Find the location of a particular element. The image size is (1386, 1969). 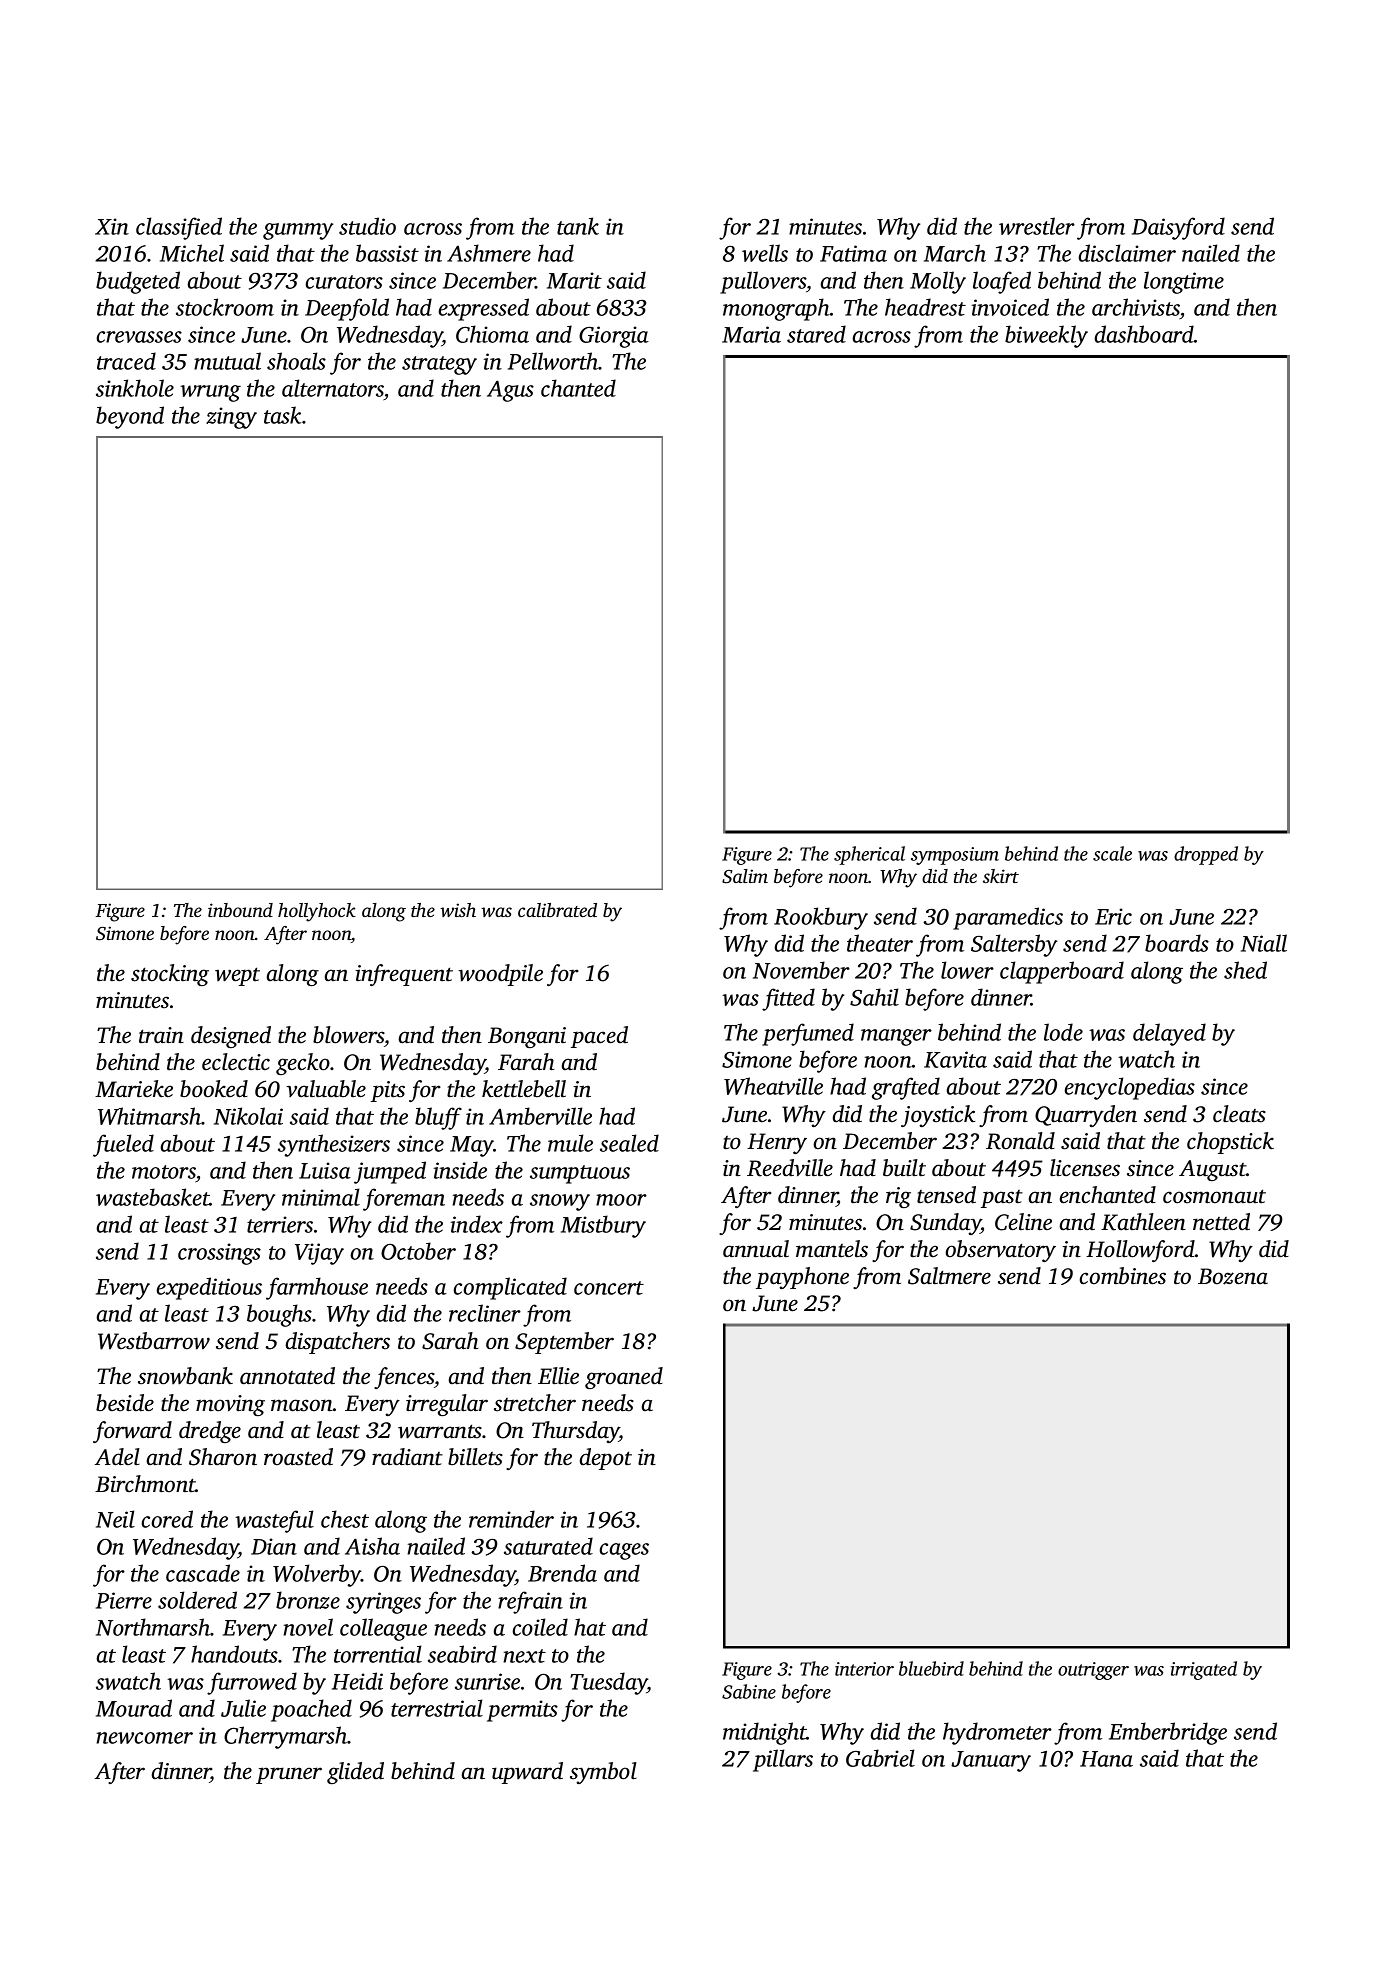

groaned is located at coordinates (624, 1378).
